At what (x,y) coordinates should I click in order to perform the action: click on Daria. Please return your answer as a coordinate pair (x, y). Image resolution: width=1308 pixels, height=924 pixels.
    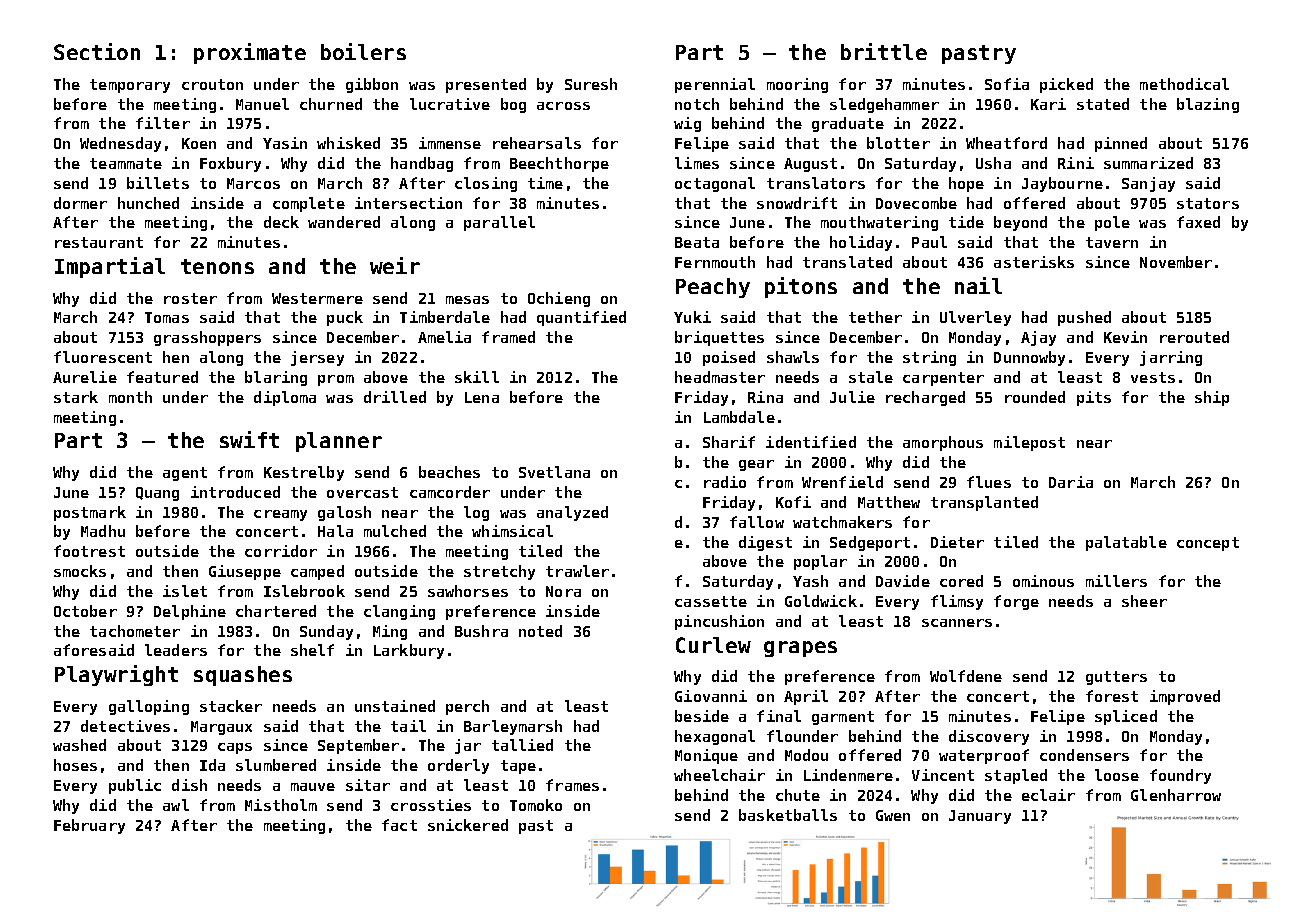
    Looking at the image, I should click on (1071, 482).
